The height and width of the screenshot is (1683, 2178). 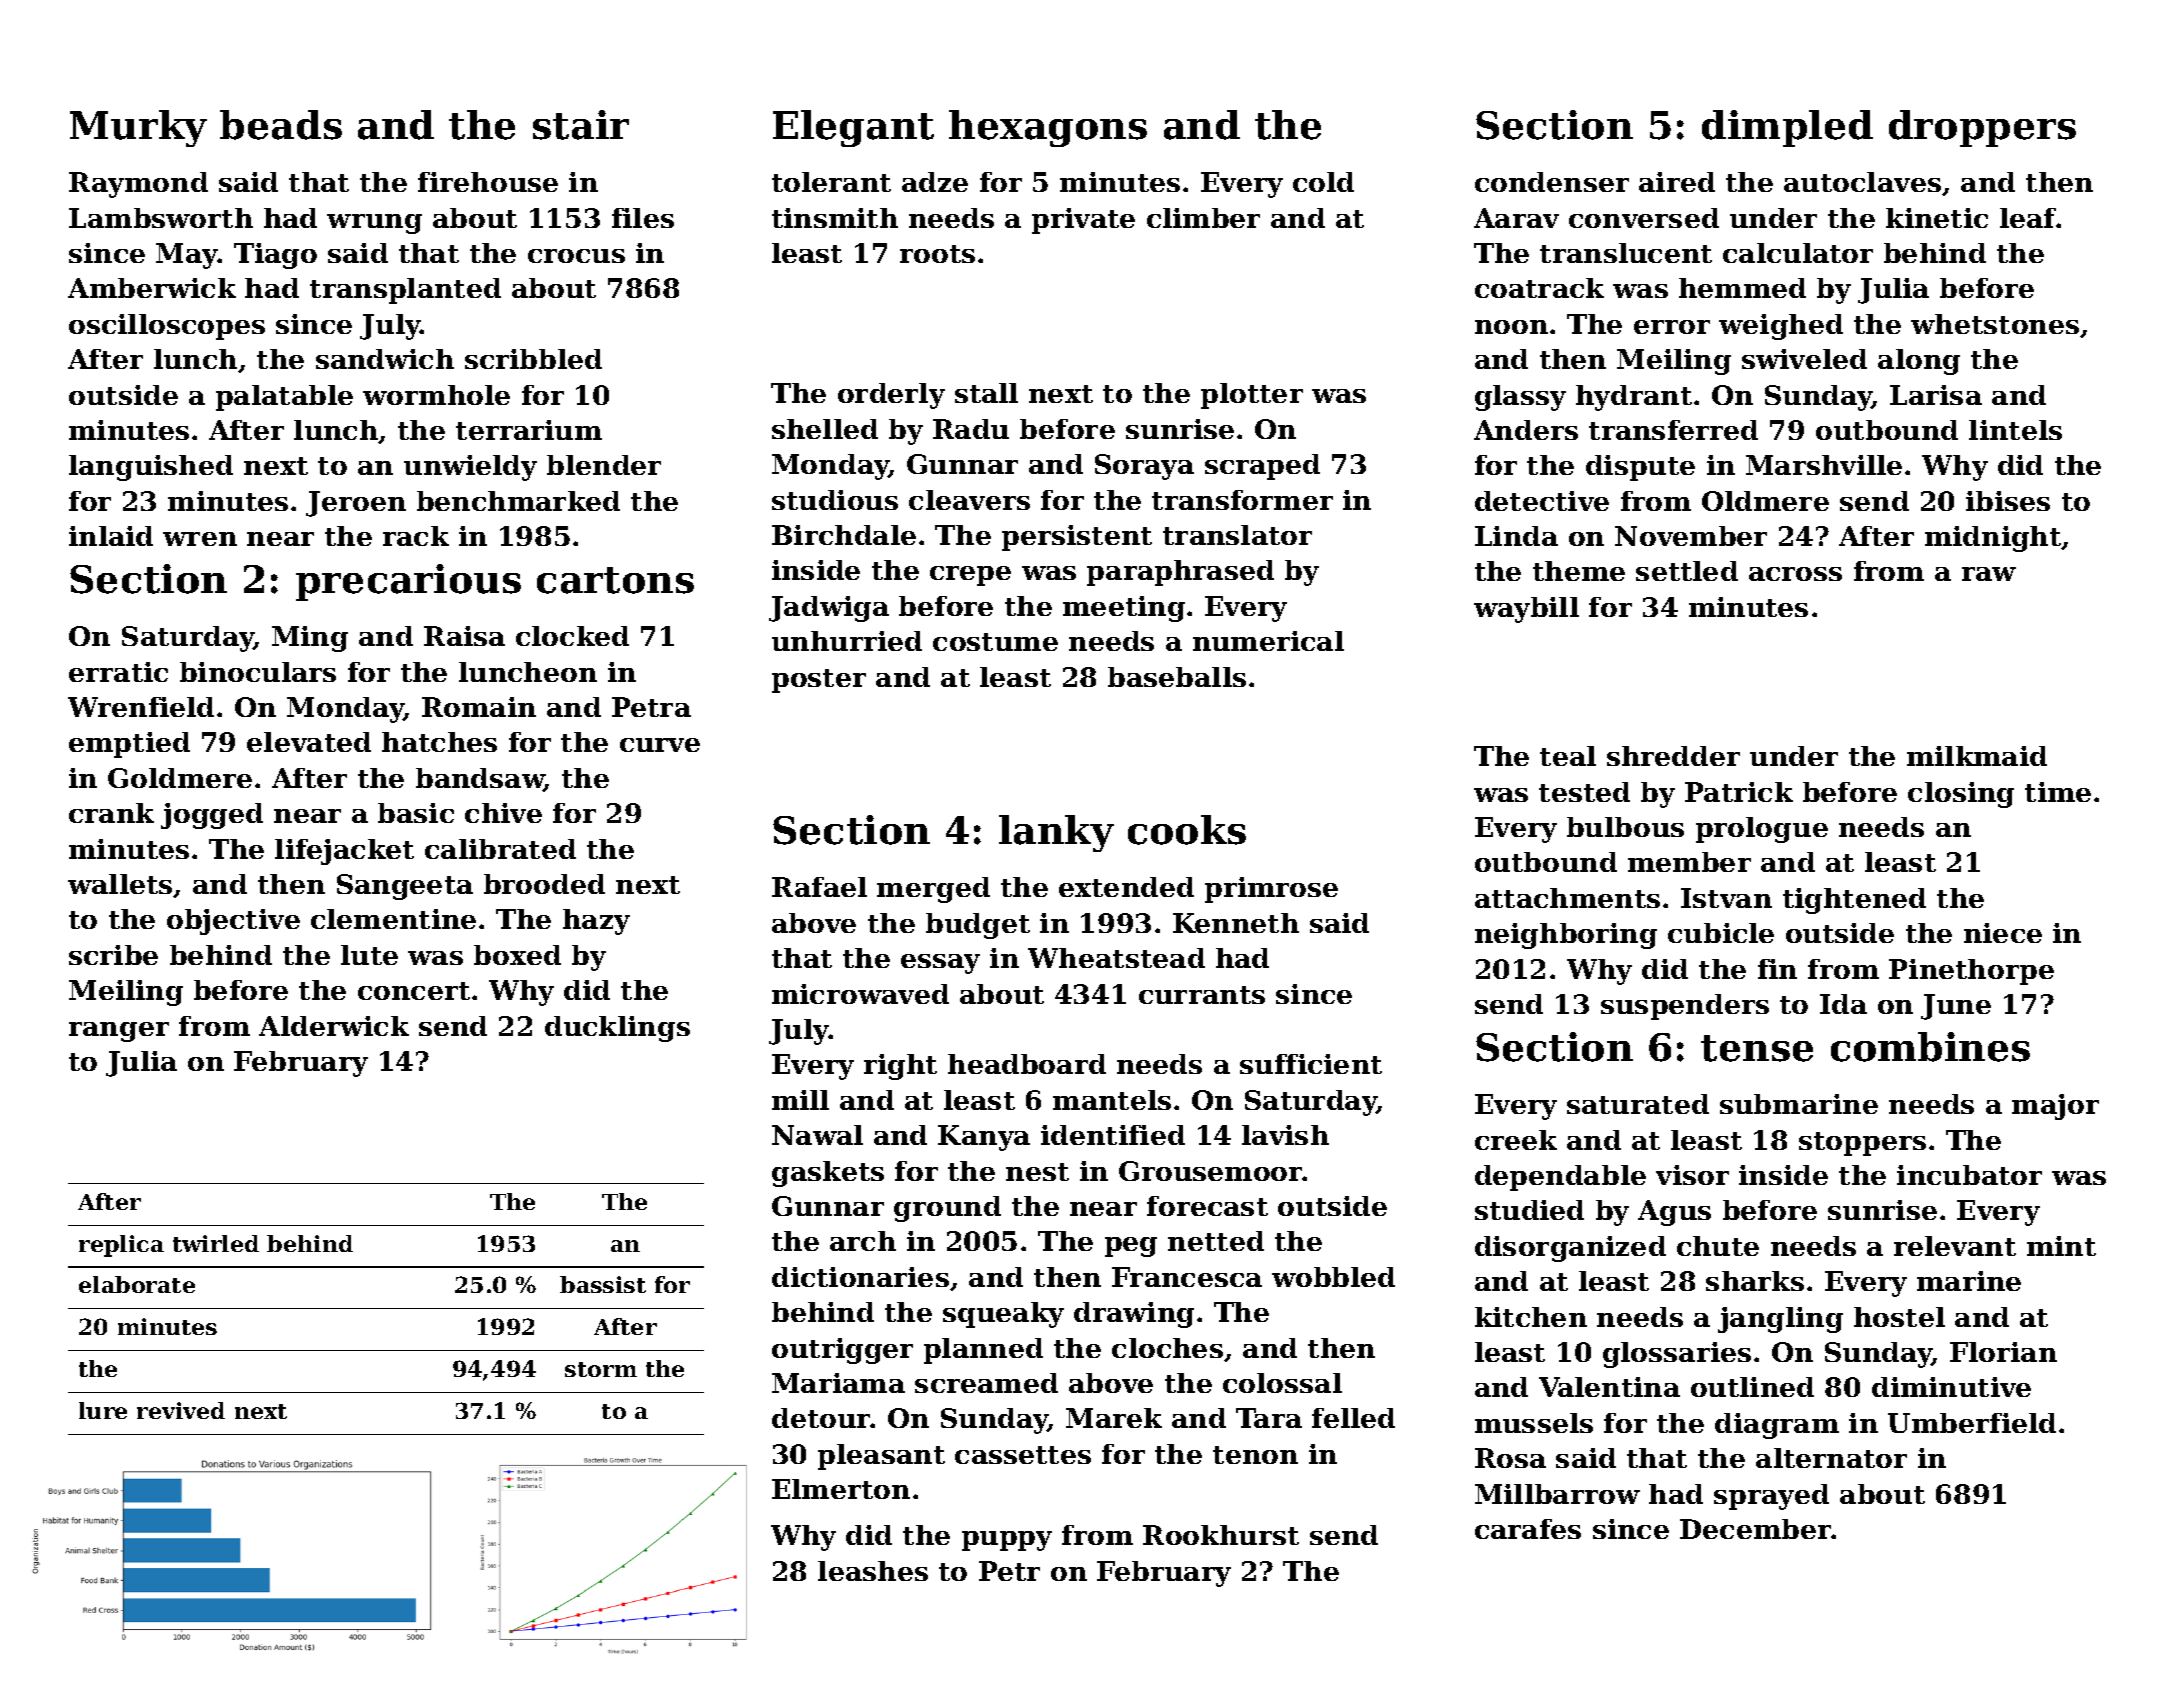 What do you see at coordinates (138, 128) in the screenshot?
I see `Murky` at bounding box center [138, 128].
